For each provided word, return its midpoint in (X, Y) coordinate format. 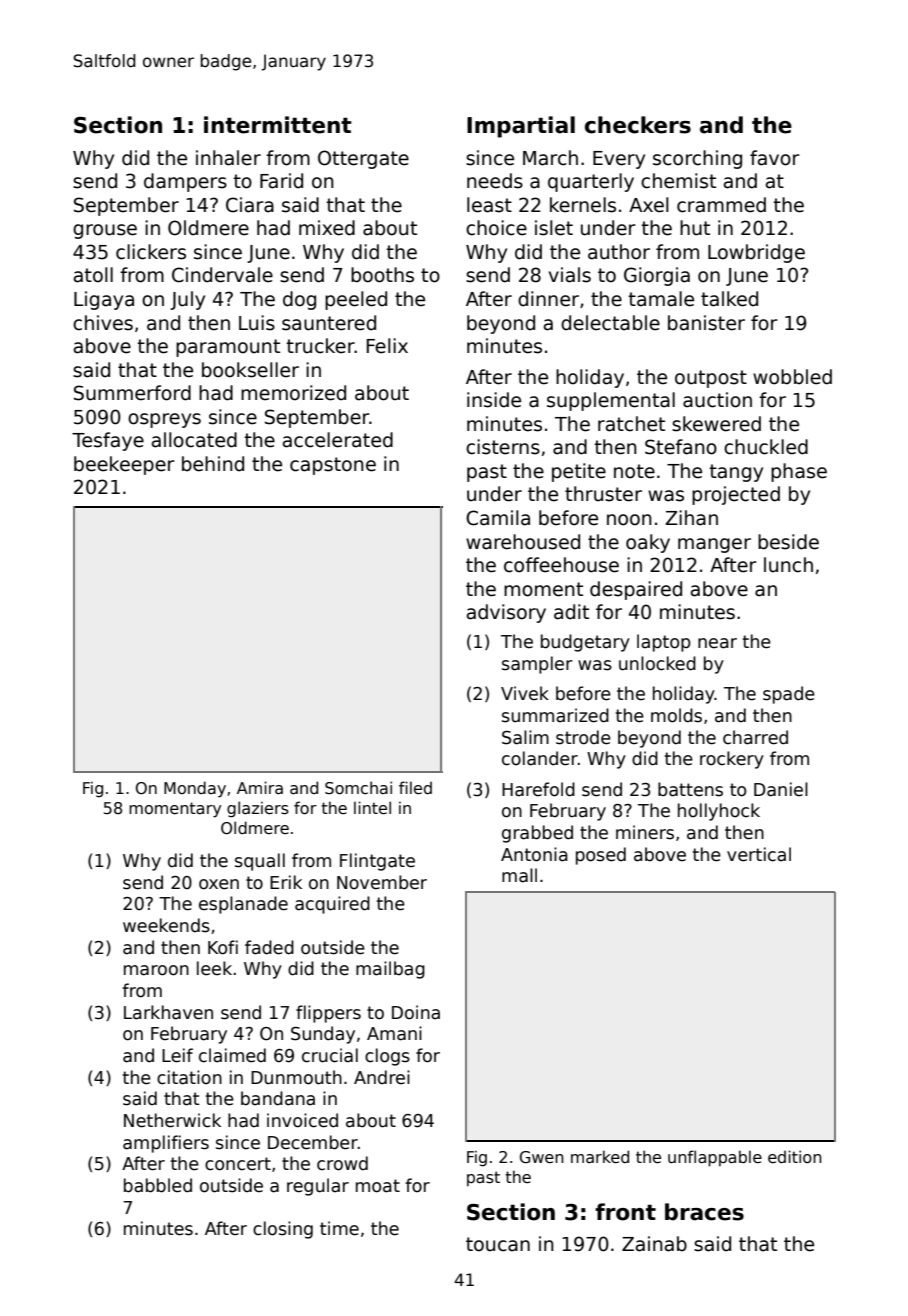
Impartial (521, 127)
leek (214, 968)
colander (540, 758)
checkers (638, 125)
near (717, 643)
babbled (158, 1185)
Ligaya (104, 300)
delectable (610, 323)
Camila (498, 518)
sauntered (329, 323)
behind (213, 464)
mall (519, 875)
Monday (195, 789)
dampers (185, 182)
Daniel (781, 789)
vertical (759, 854)
